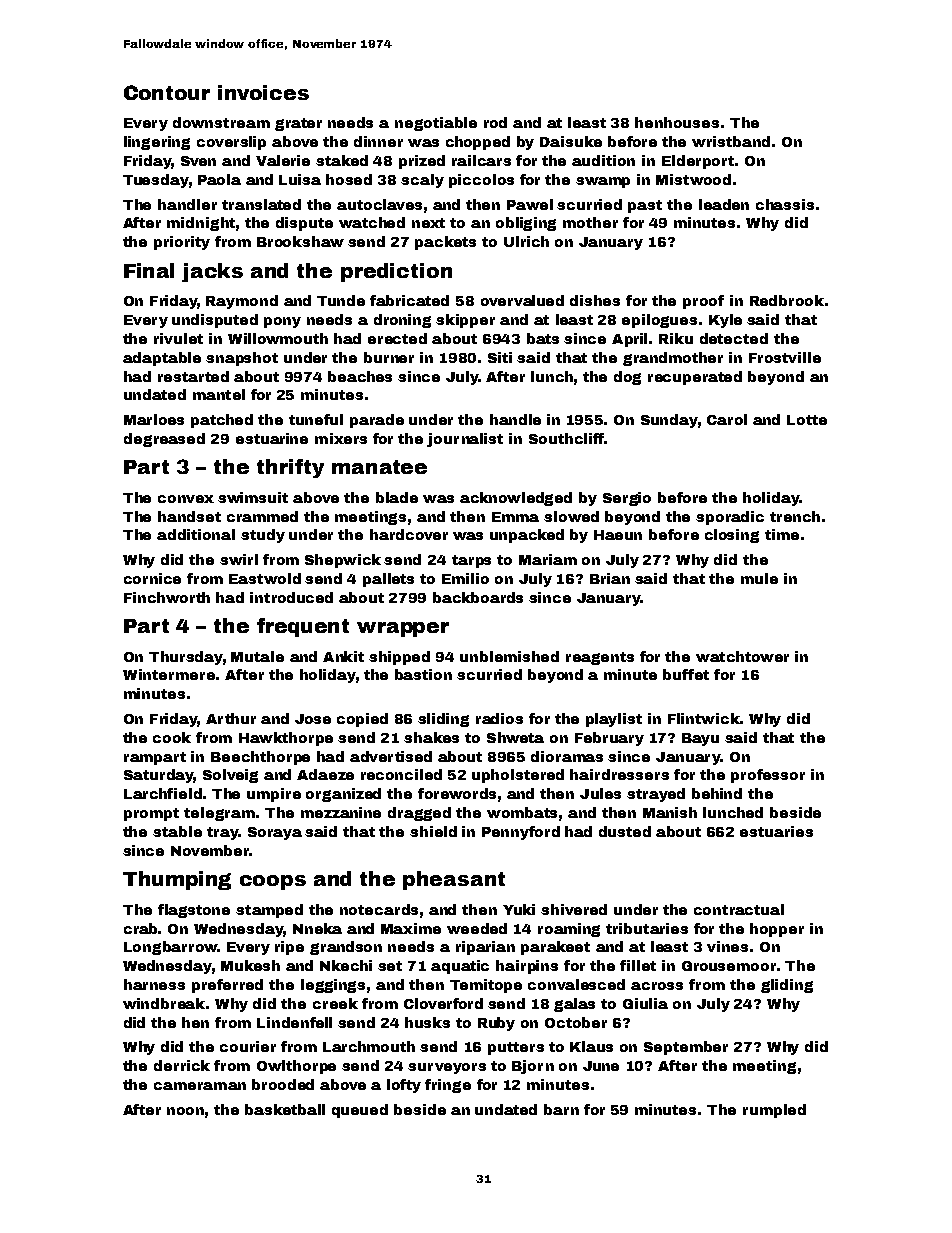  Describe the element at coordinates (436, 124) in the screenshot. I see `negotiable` at that location.
